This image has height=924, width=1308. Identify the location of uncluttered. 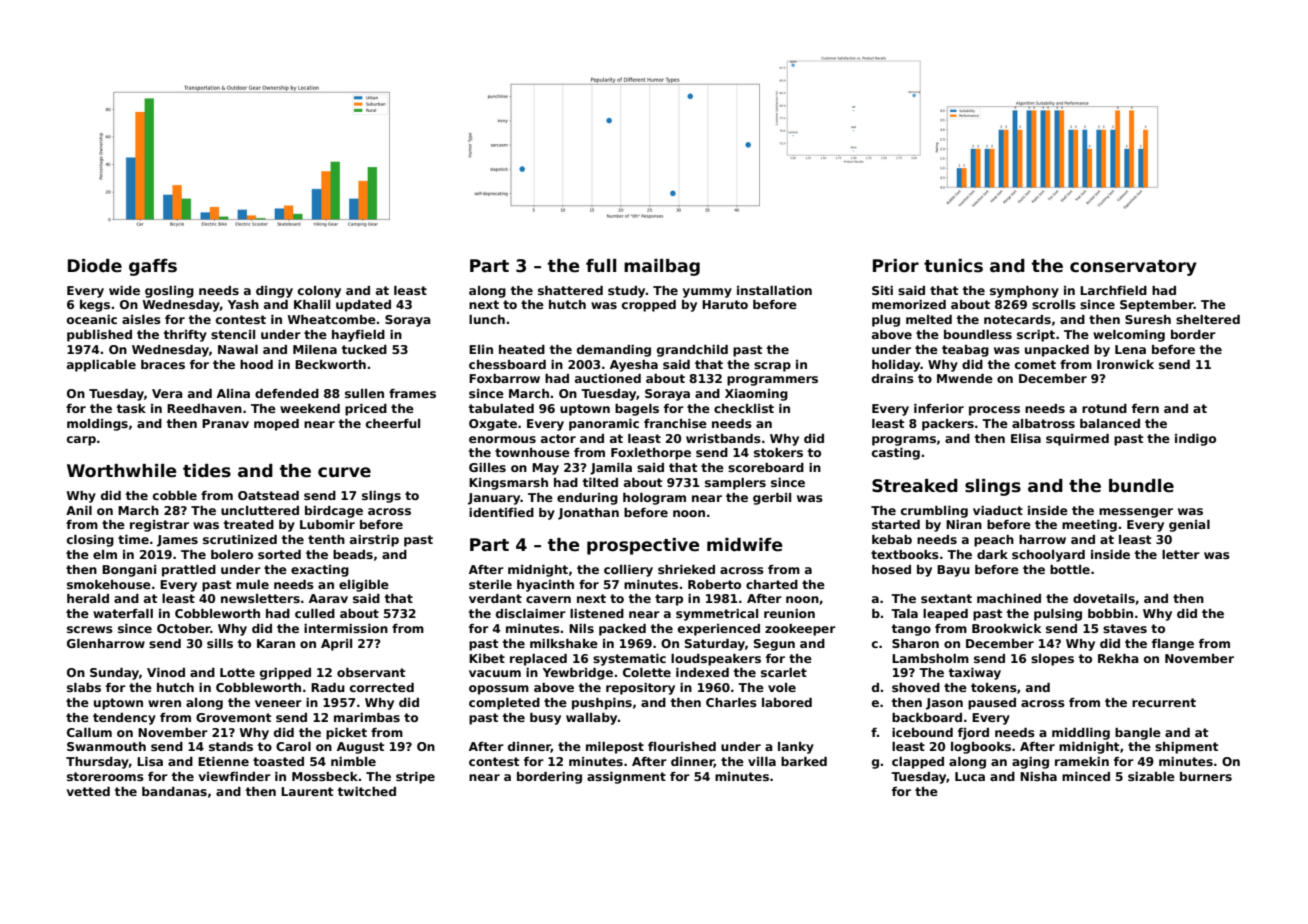
(260, 510).
